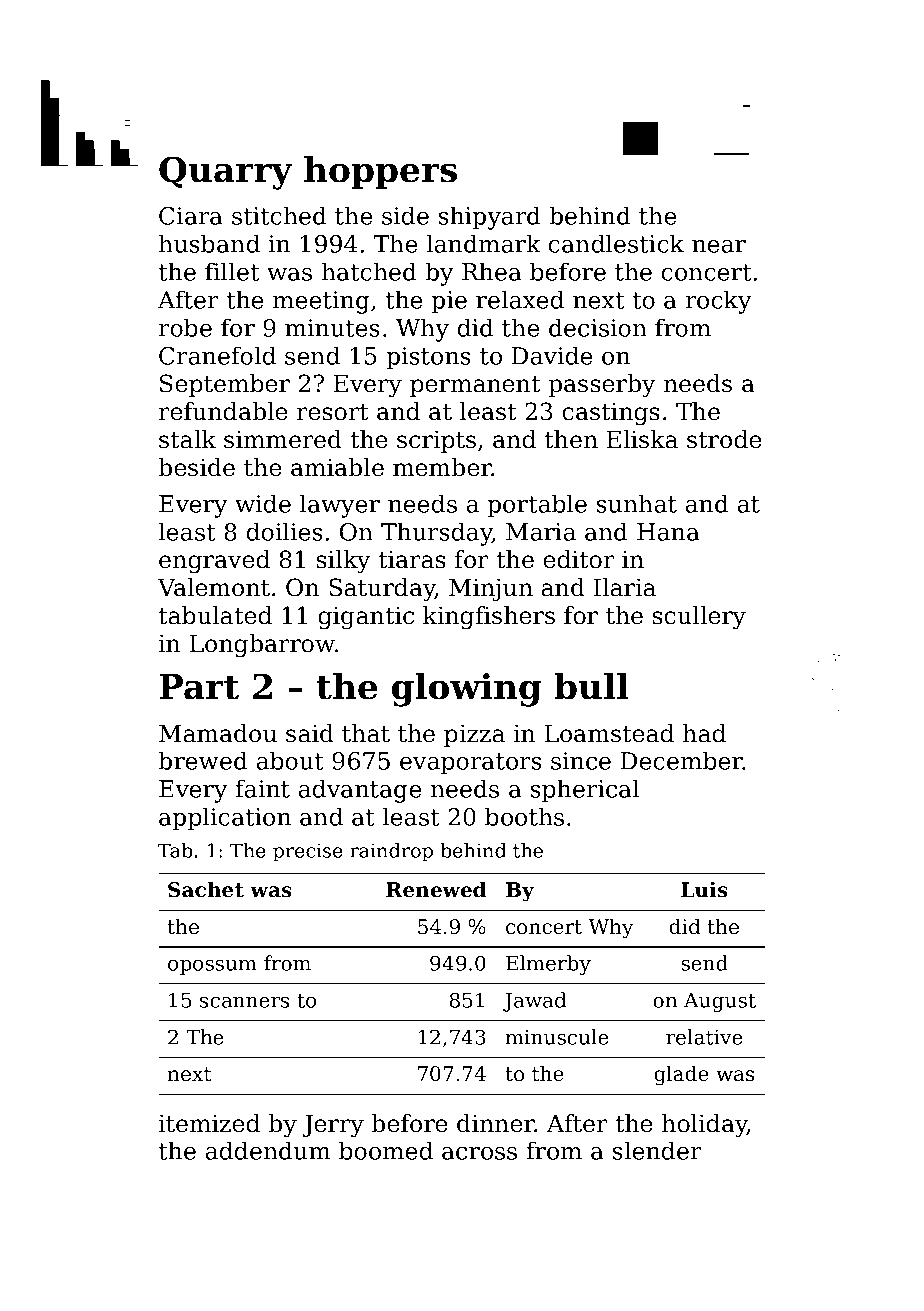  What do you see at coordinates (223, 411) in the page?
I see `refundable` at bounding box center [223, 411].
